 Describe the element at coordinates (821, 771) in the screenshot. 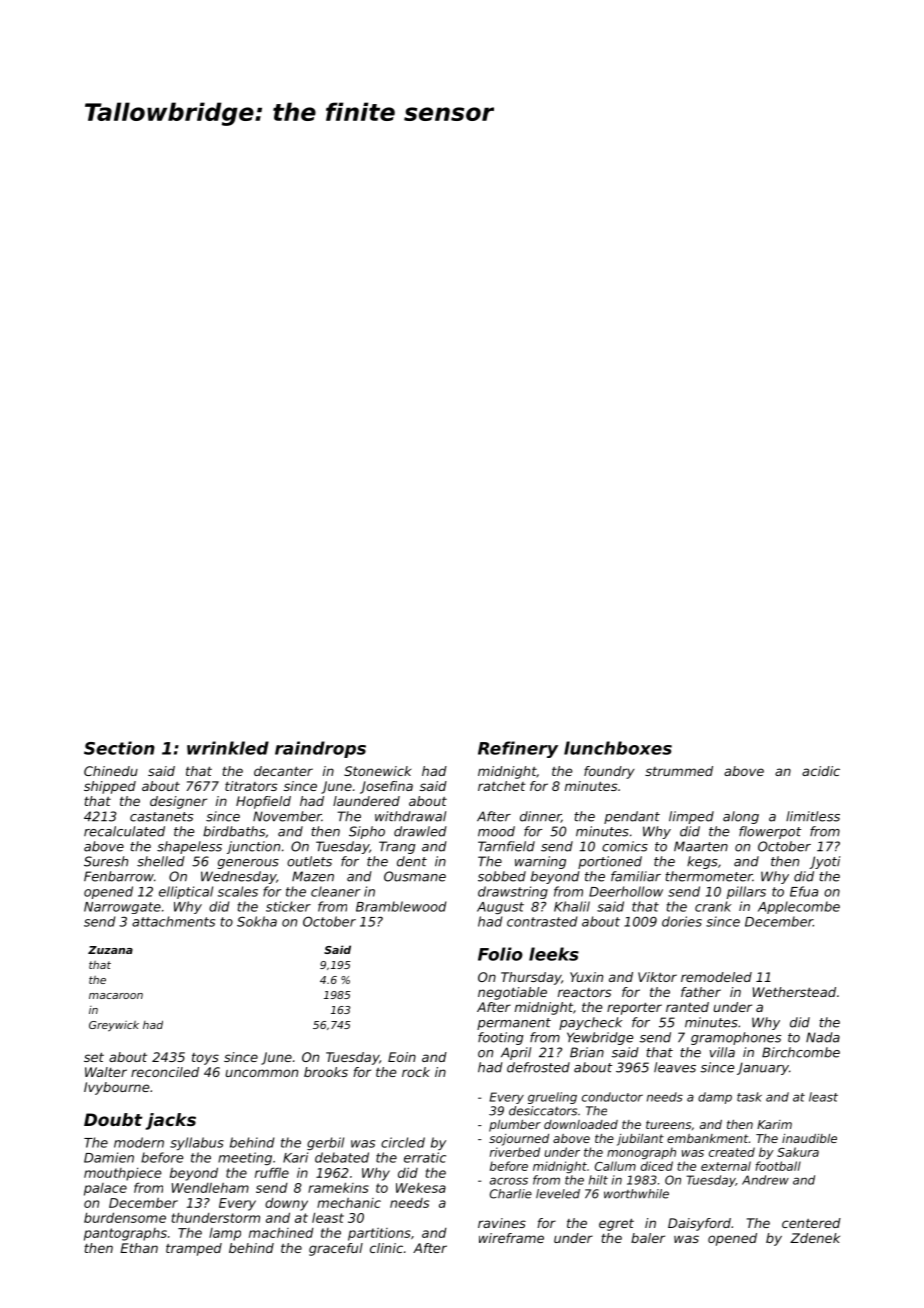

I see `acidic` at that location.
